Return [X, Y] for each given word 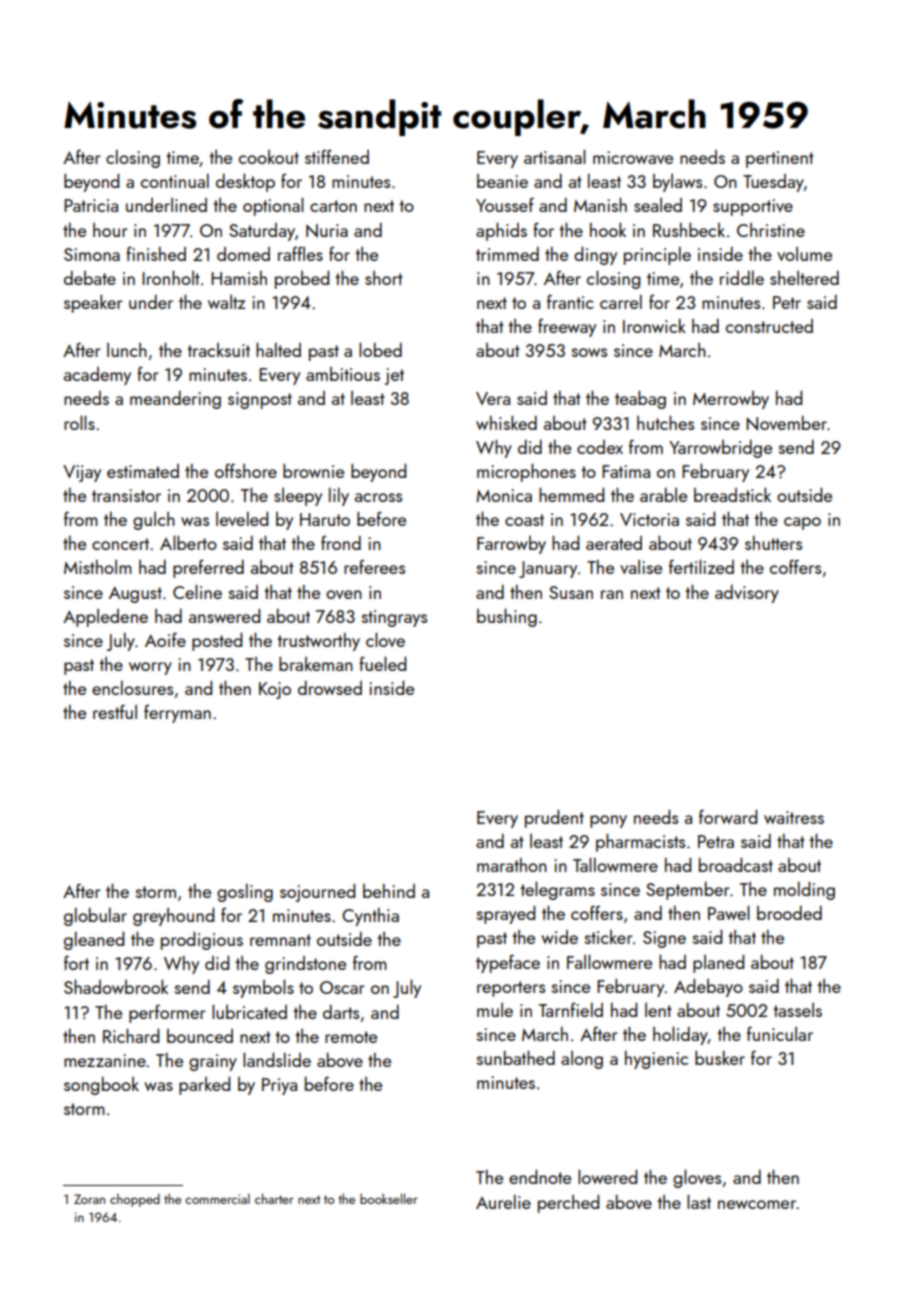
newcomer [757, 1204]
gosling [245, 893]
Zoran [89, 1199]
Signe [664, 939]
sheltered [804, 278]
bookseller [389, 1198]
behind [389, 891]
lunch [127, 350]
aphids [501, 232]
